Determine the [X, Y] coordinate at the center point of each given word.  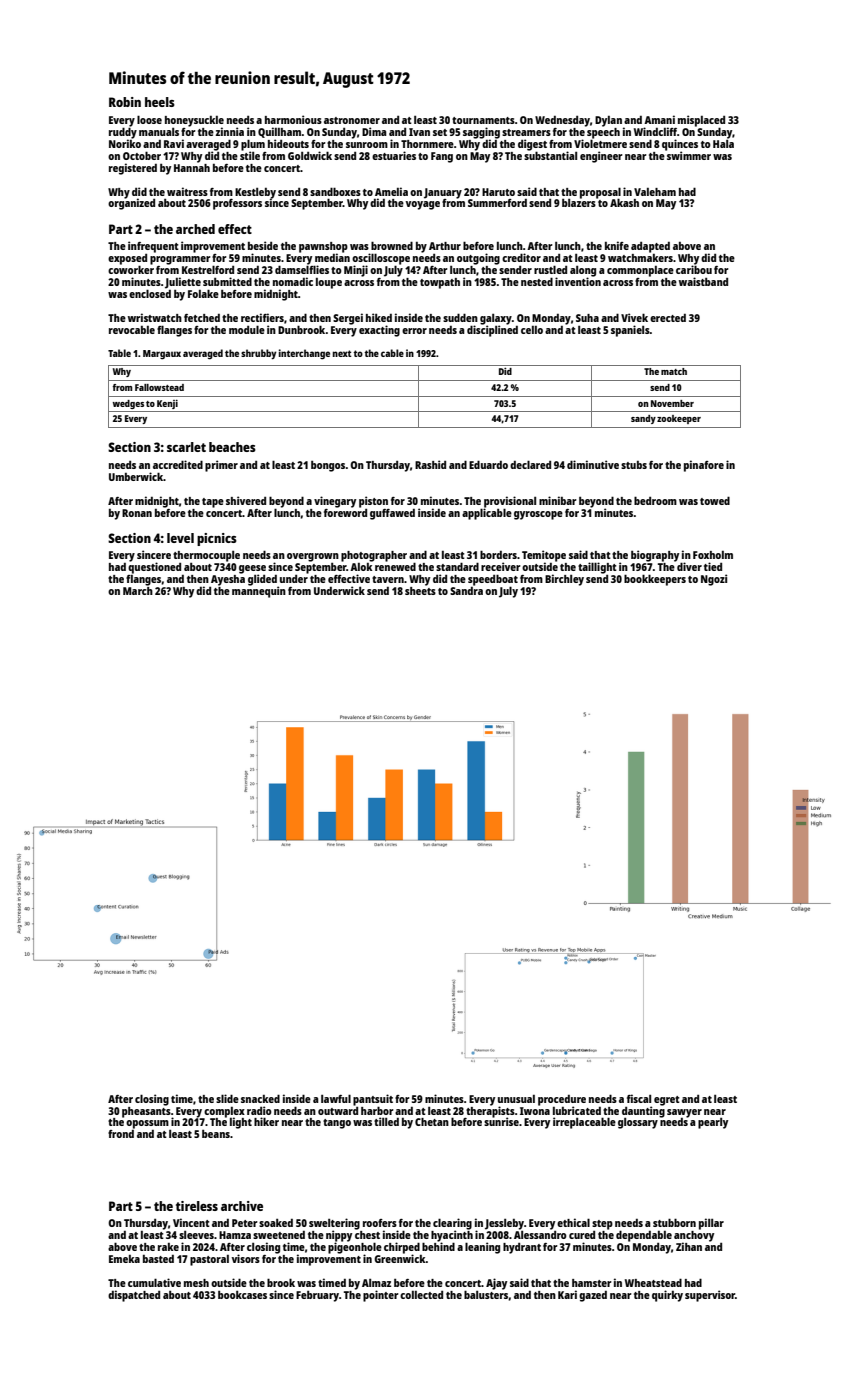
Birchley [564, 580]
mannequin [259, 592]
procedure [562, 1100]
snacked [260, 1098]
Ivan [419, 132]
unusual [516, 1099]
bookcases [242, 1295]
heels [160, 102]
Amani [659, 119]
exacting [379, 331]
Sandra [466, 591]
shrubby [259, 354]
